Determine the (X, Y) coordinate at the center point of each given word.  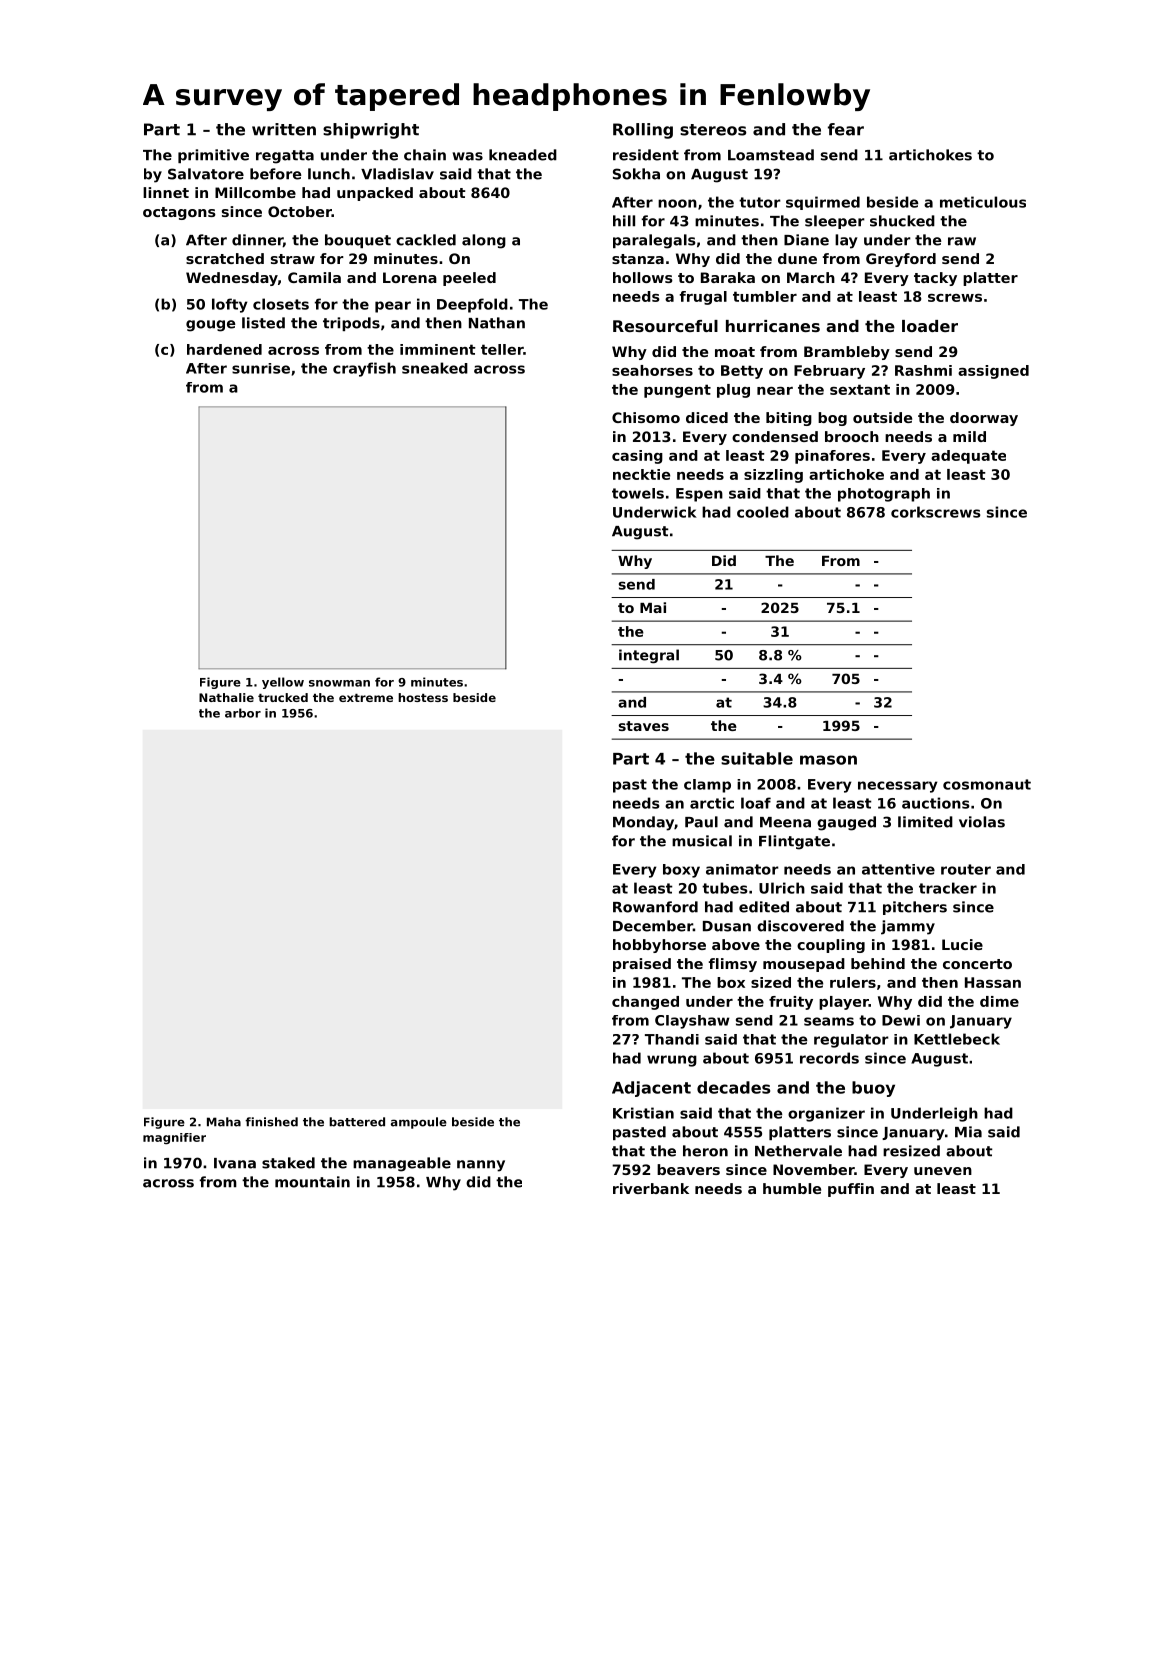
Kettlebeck (957, 1039)
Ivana (235, 1163)
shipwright (371, 131)
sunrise (261, 368)
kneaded (523, 155)
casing (637, 457)
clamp (707, 786)
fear (846, 129)
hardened (224, 349)
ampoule (419, 1123)
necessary (897, 787)
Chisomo (646, 417)
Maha (224, 1122)
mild (969, 436)
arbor (243, 713)
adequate (968, 457)
